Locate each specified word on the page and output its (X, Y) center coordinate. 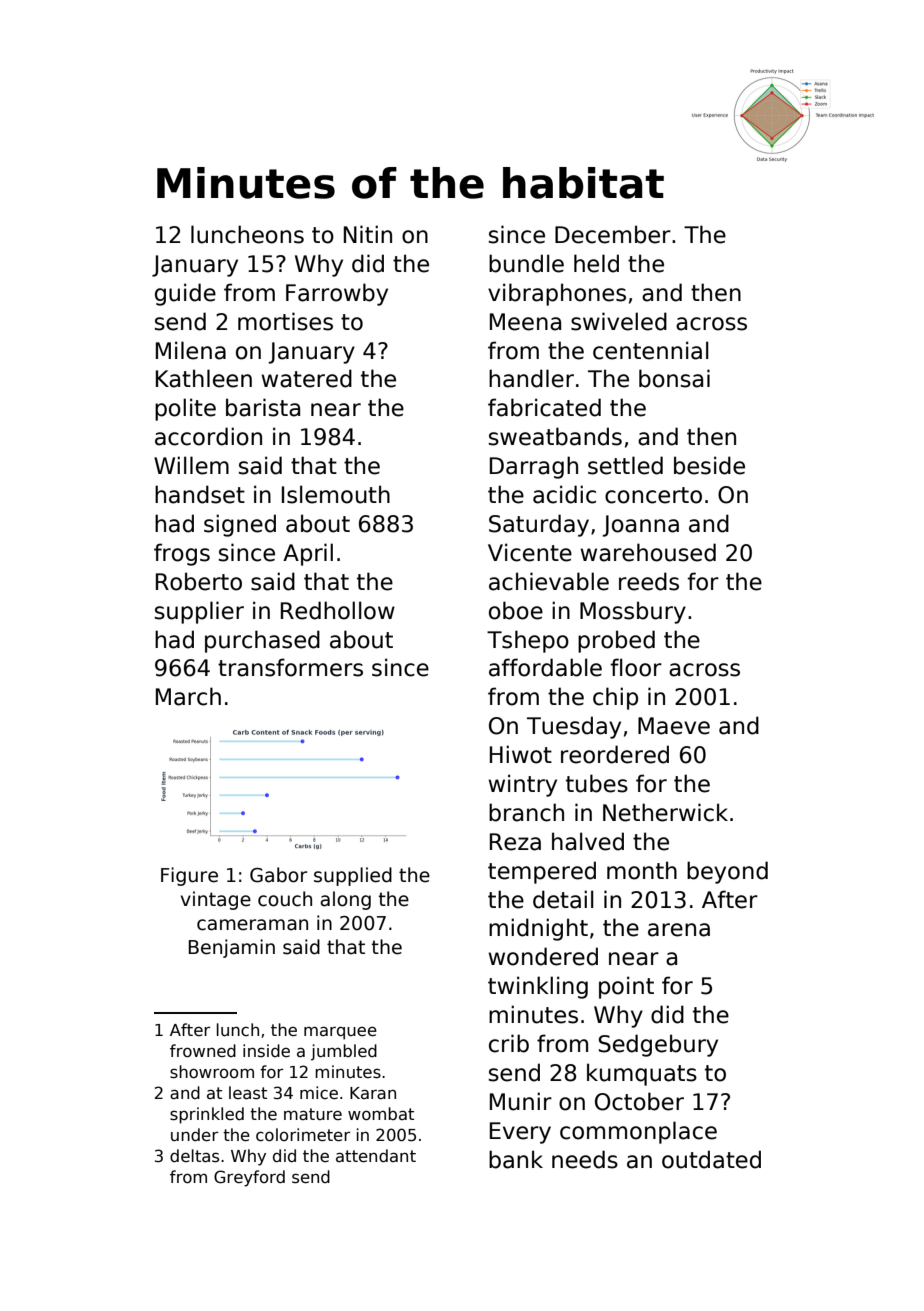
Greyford (249, 1178)
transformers (290, 667)
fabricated (544, 407)
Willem (191, 465)
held (596, 263)
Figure (189, 876)
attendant (376, 1155)
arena (679, 930)
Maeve (674, 726)
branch (526, 812)
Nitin (368, 234)
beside (709, 465)
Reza (515, 842)
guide (185, 294)
